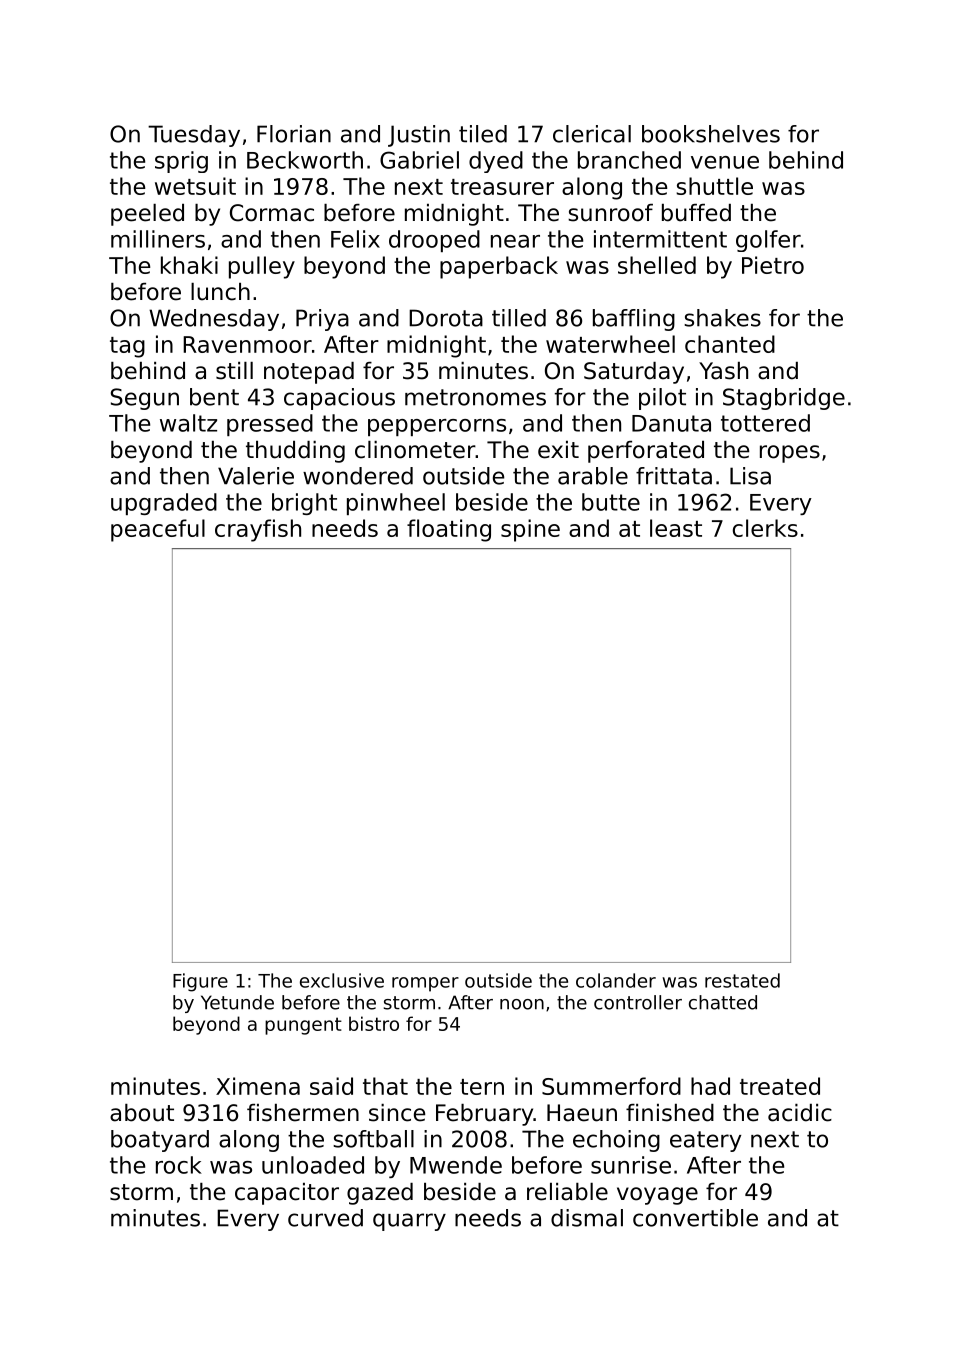 The image size is (963, 1368). I want to click on restated, so click(742, 980).
